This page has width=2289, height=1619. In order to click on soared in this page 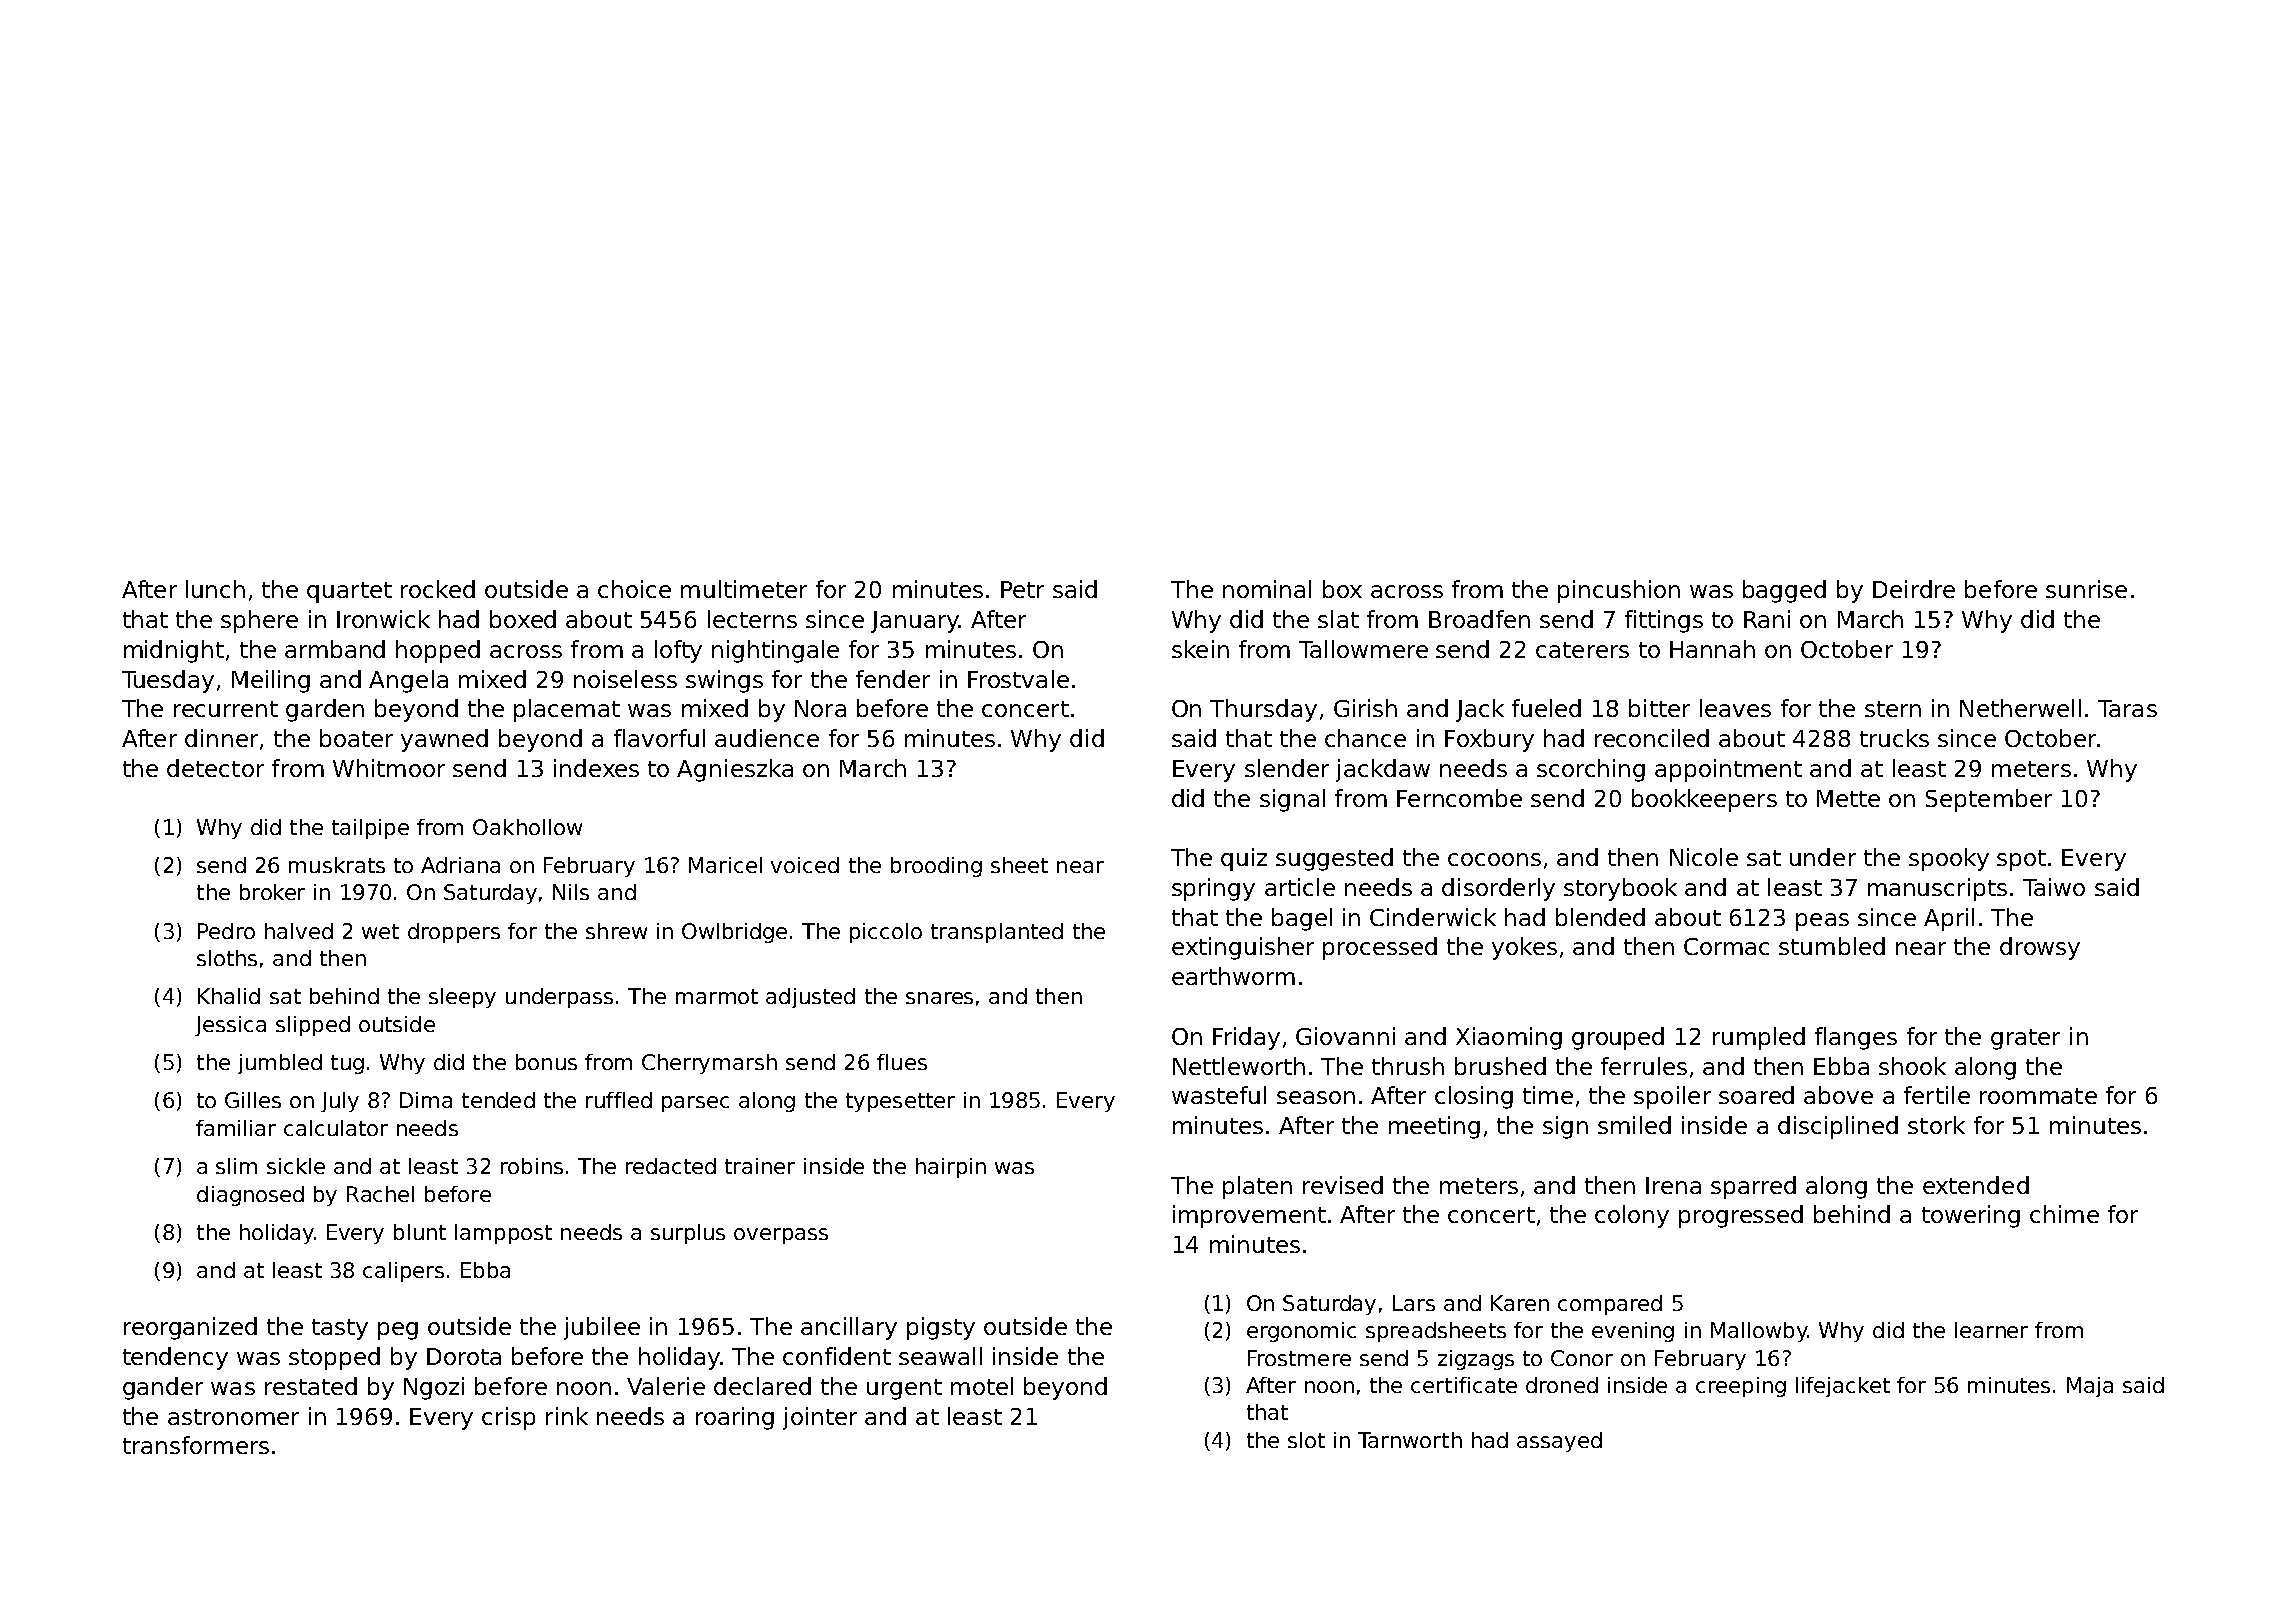, I will do `click(1756, 1095)`.
